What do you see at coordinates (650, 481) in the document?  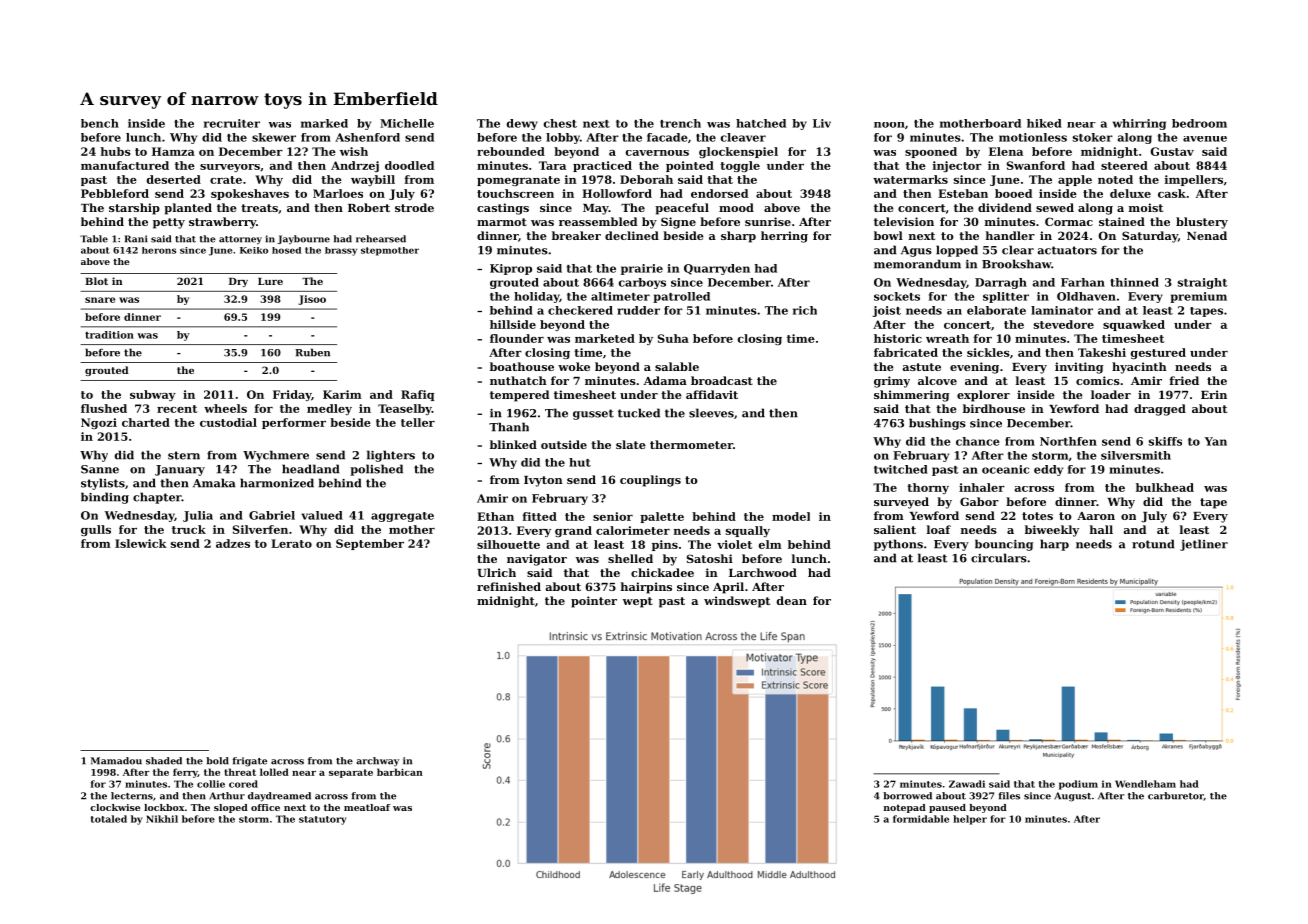 I see `couplings` at bounding box center [650, 481].
